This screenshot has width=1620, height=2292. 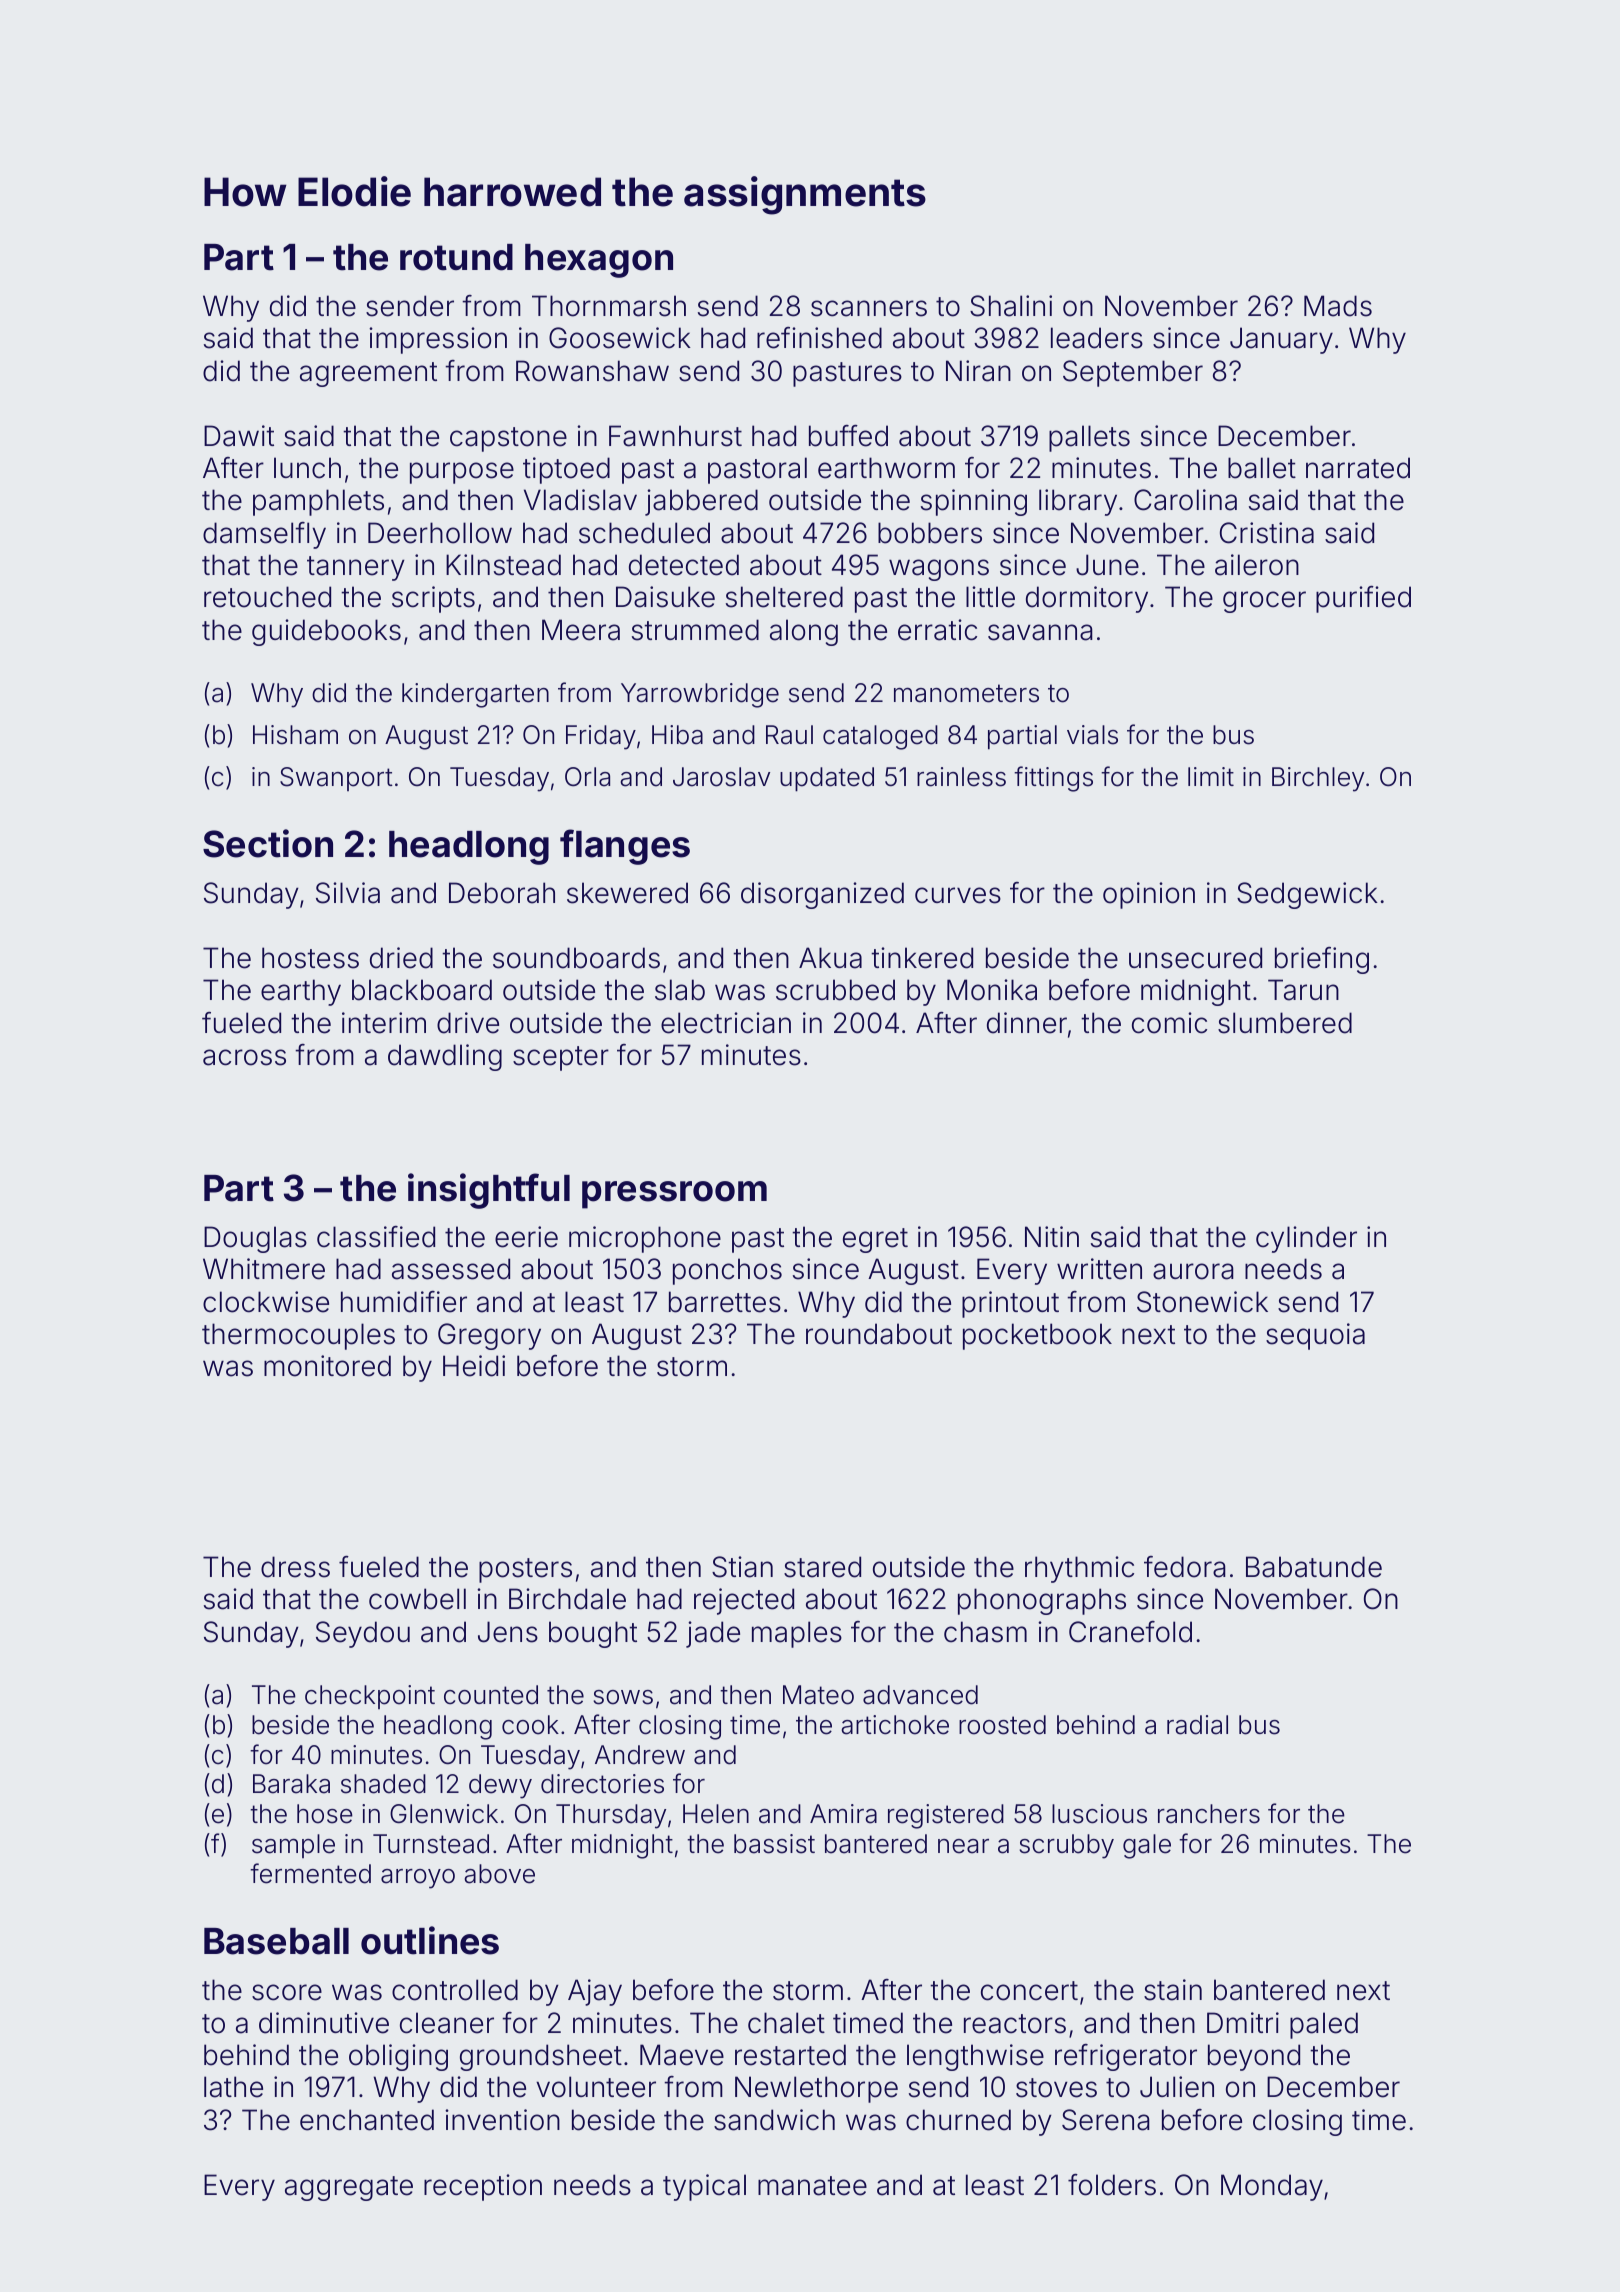 I want to click on Goosewick, so click(x=620, y=338).
